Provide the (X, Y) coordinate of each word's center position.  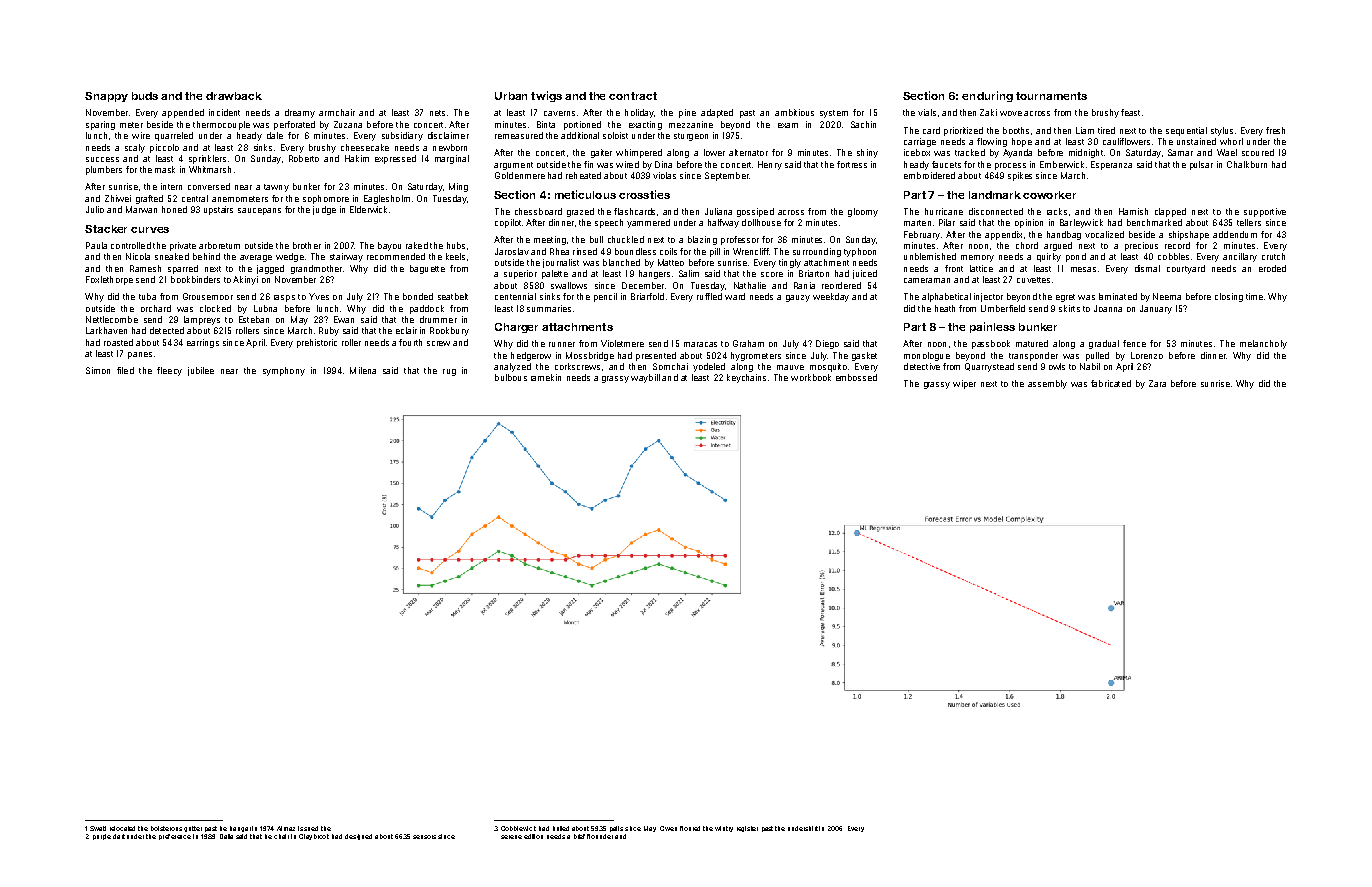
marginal (452, 159)
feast (1130, 112)
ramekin (546, 377)
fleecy (169, 371)
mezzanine (691, 124)
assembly (1047, 384)
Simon (98, 370)
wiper (964, 384)
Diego (827, 344)
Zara (1157, 383)
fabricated (1111, 383)
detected (167, 330)
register (747, 829)
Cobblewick (518, 828)
